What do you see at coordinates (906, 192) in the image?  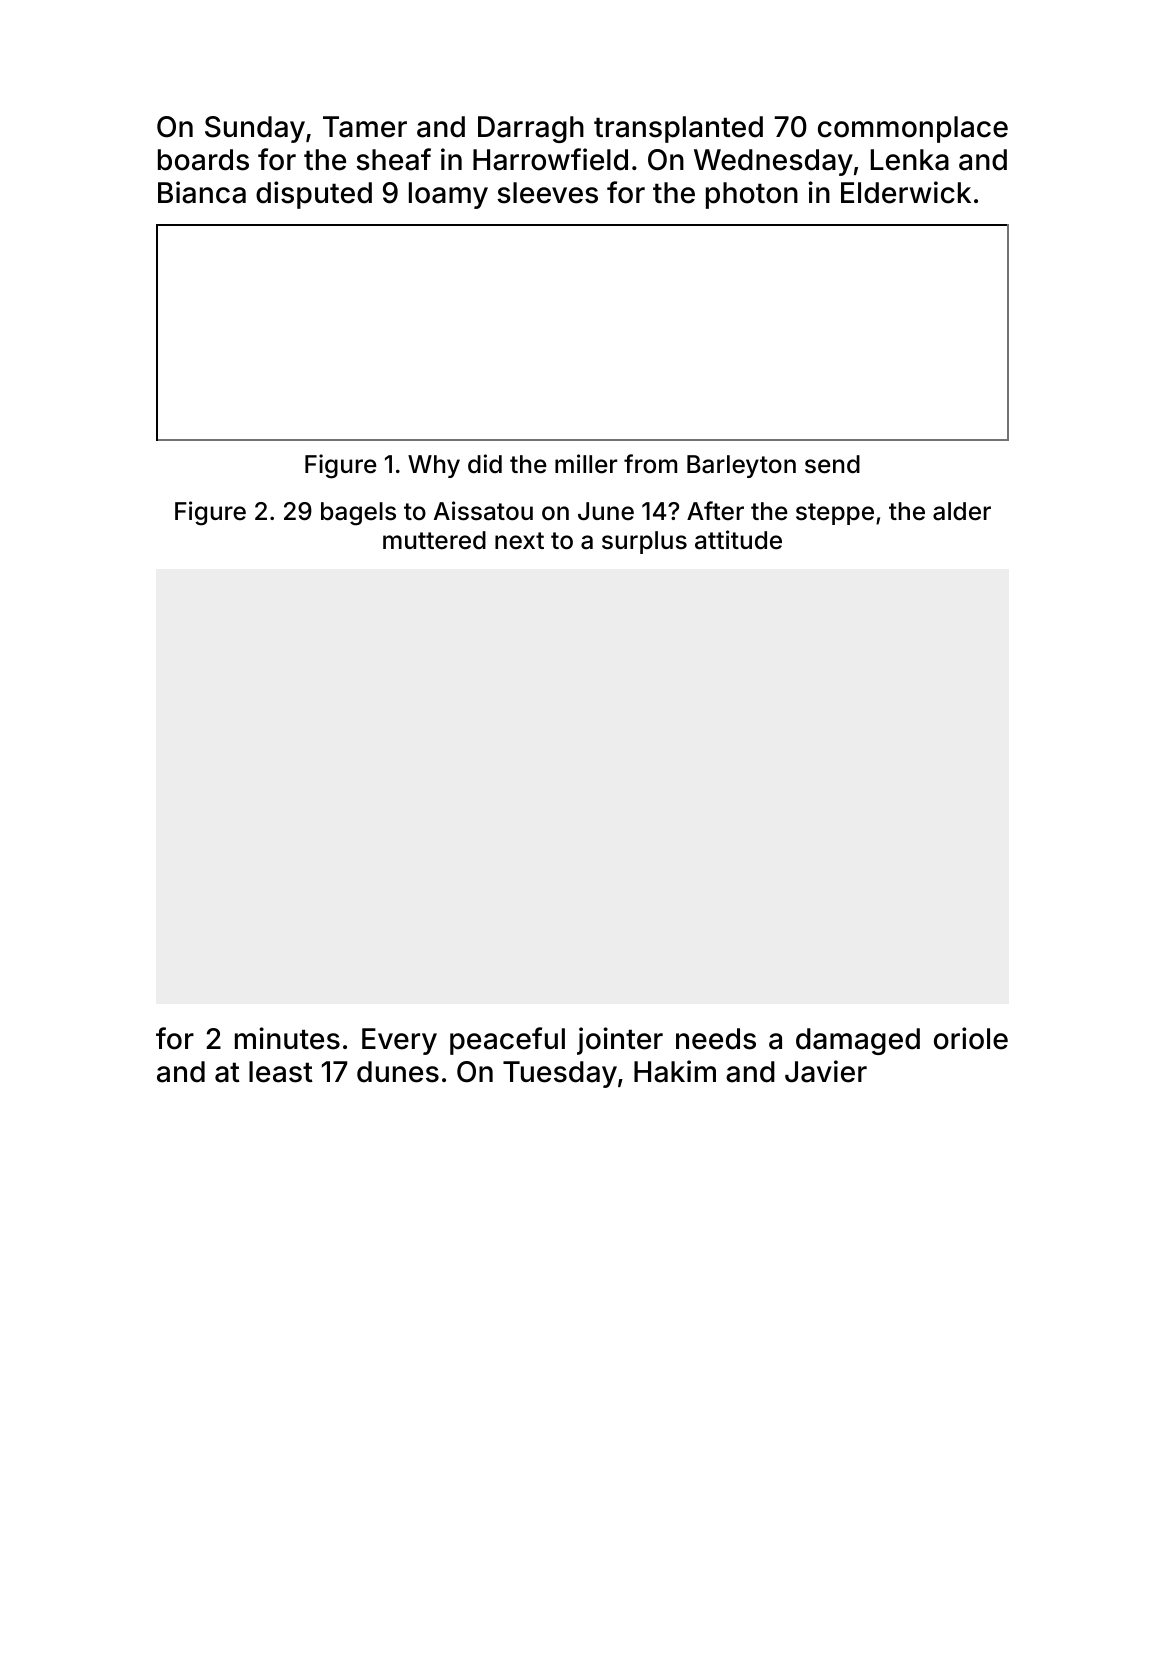 I see `Elderwick` at bounding box center [906, 192].
